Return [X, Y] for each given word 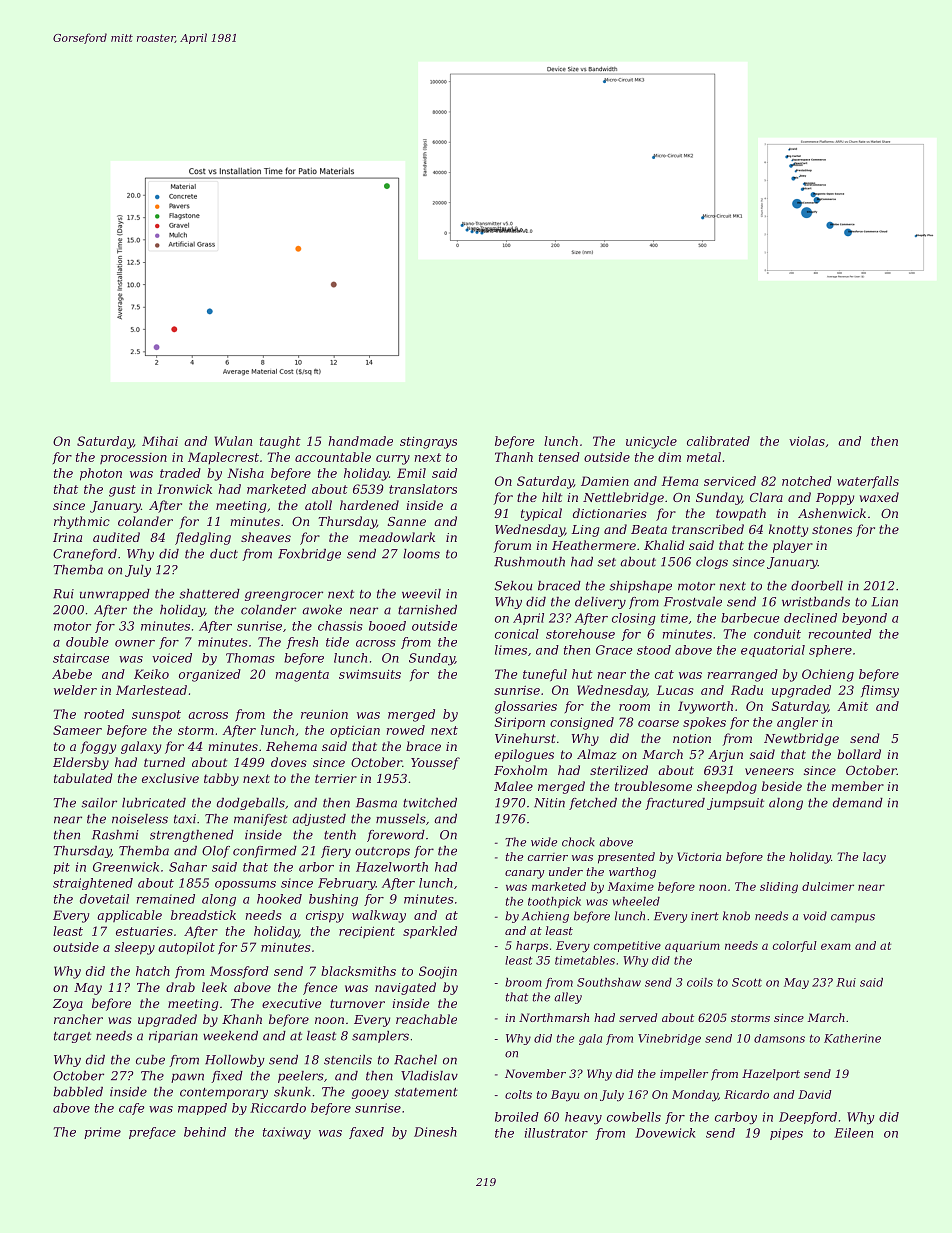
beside [782, 786]
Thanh [514, 457]
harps [532, 946]
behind [205, 1132]
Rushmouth [529, 562]
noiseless [140, 819]
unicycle [651, 442]
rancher [78, 1019]
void [815, 916]
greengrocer [284, 596]
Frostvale [693, 602]
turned [164, 762]
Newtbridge [801, 739]
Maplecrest [223, 458]
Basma [376, 803]
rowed [406, 730]
